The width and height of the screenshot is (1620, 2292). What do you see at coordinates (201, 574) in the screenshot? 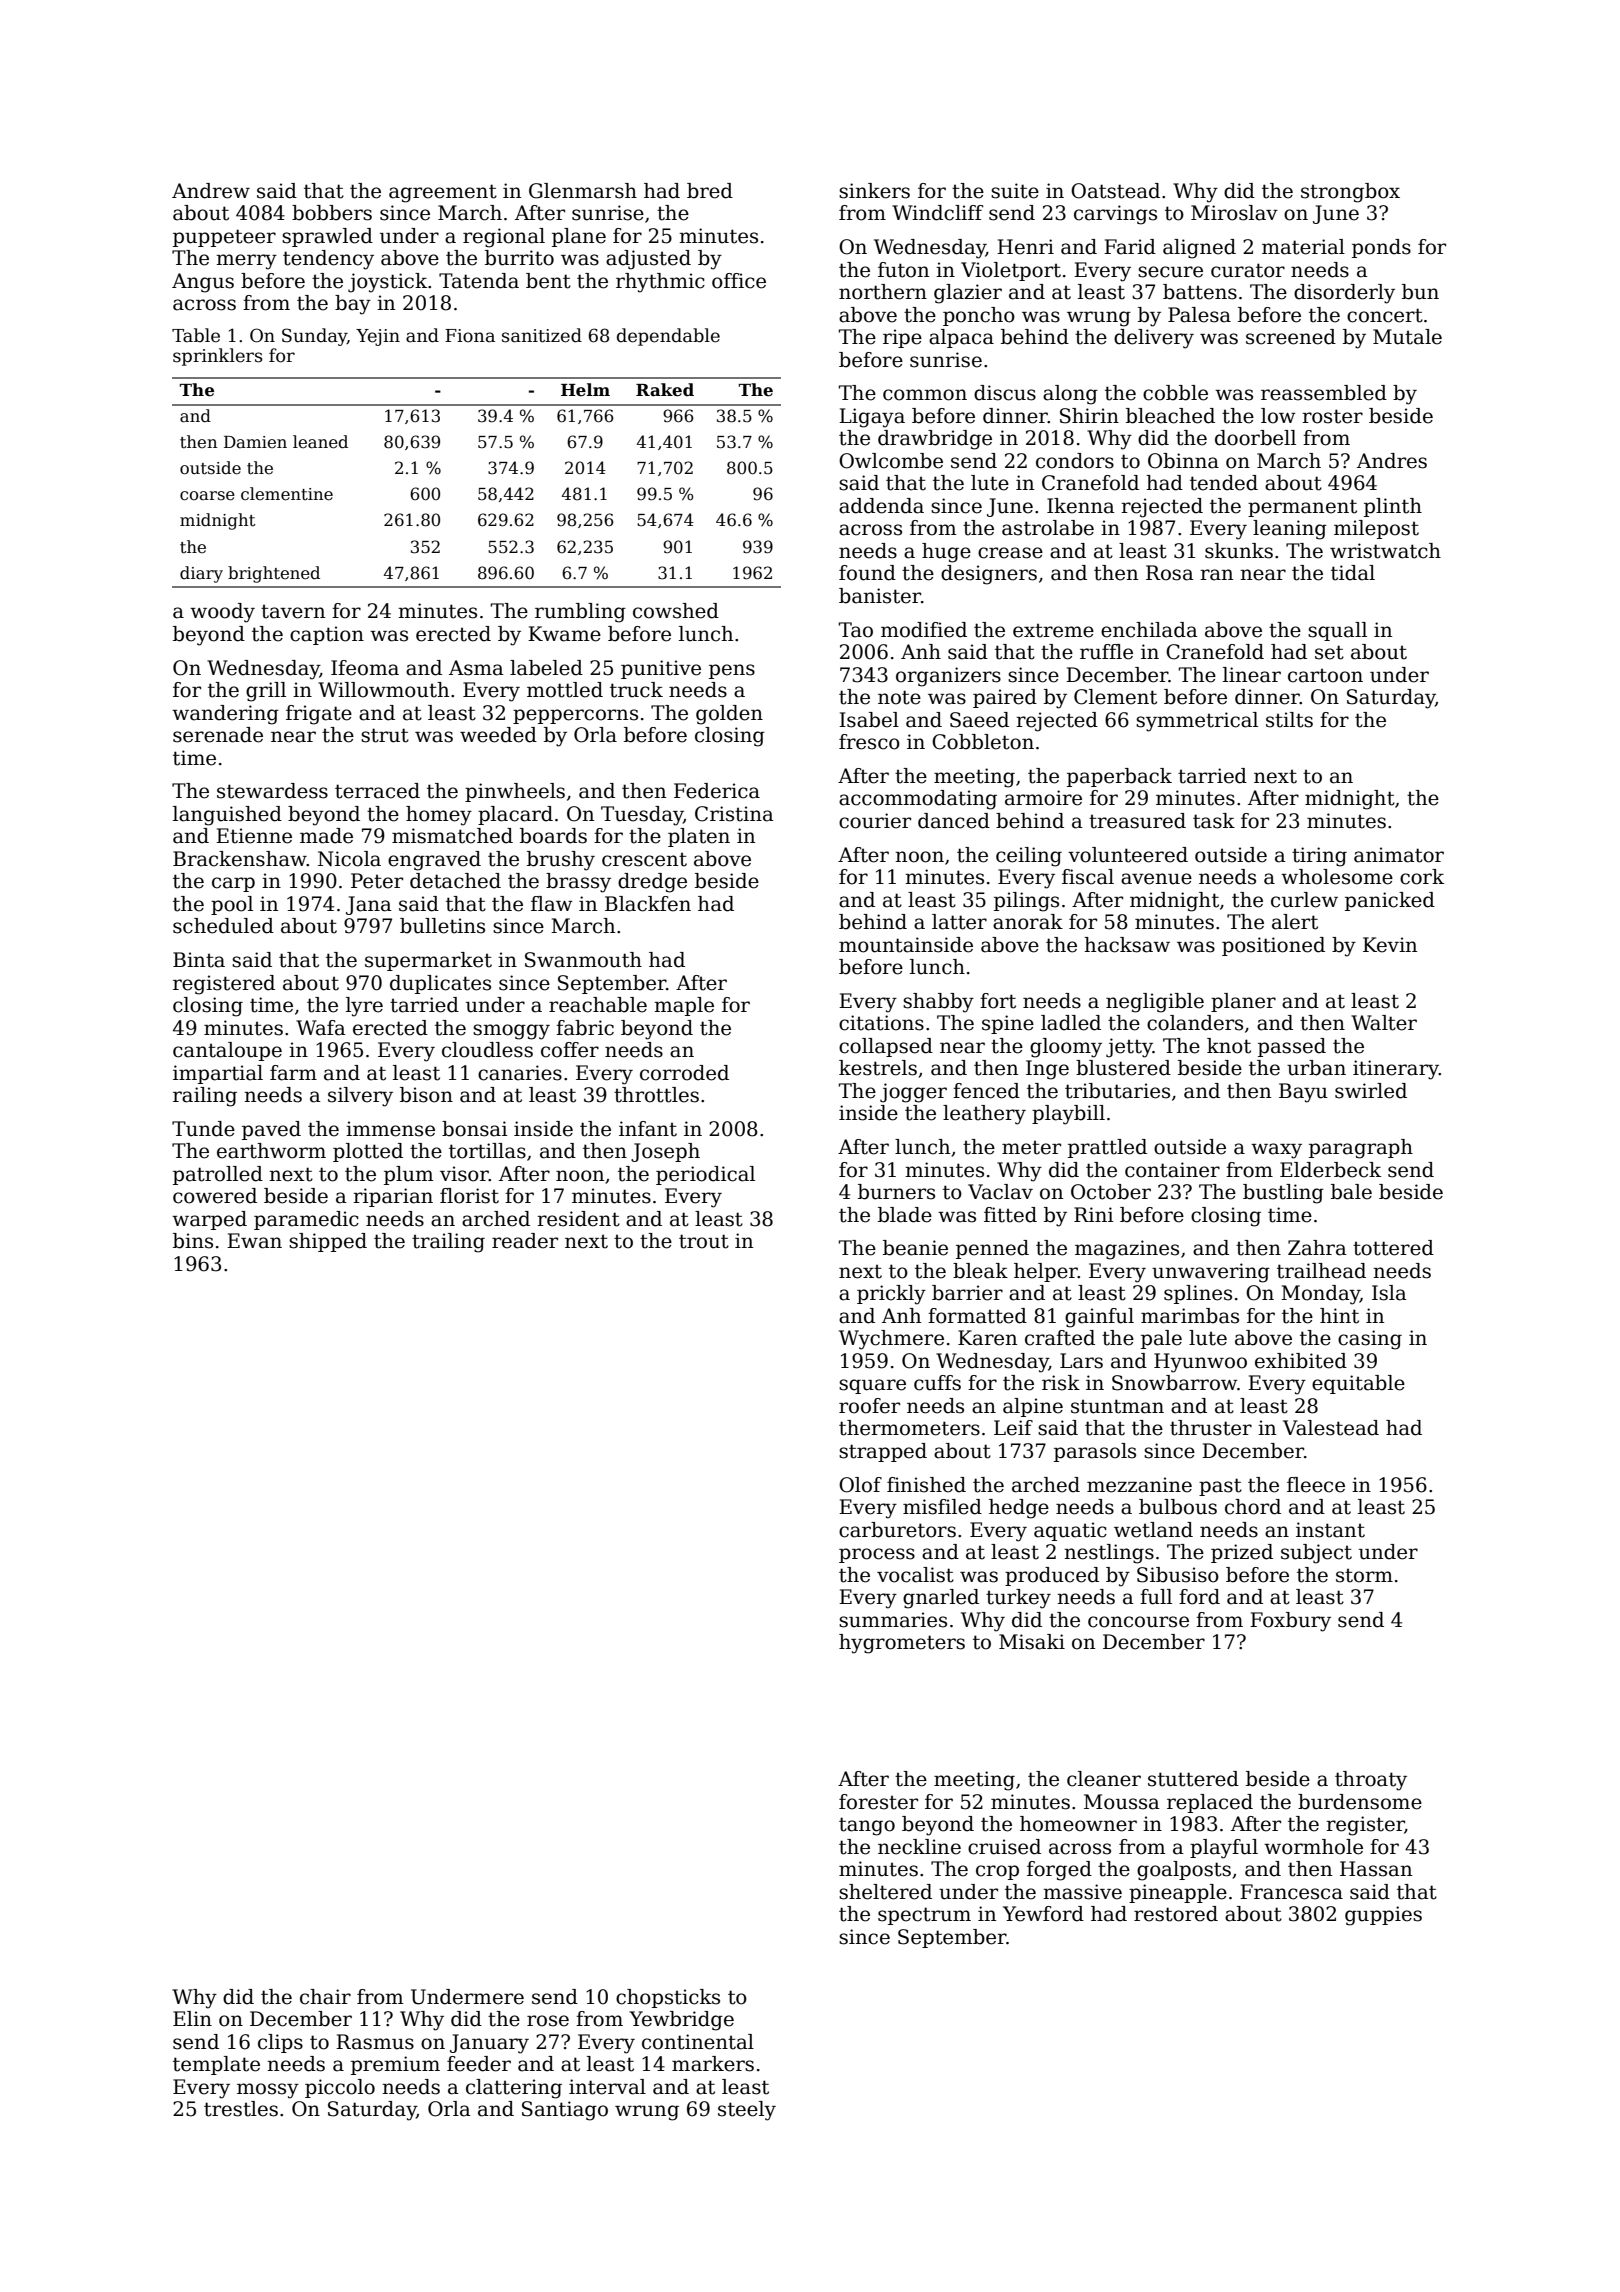
I see `diary` at bounding box center [201, 574].
